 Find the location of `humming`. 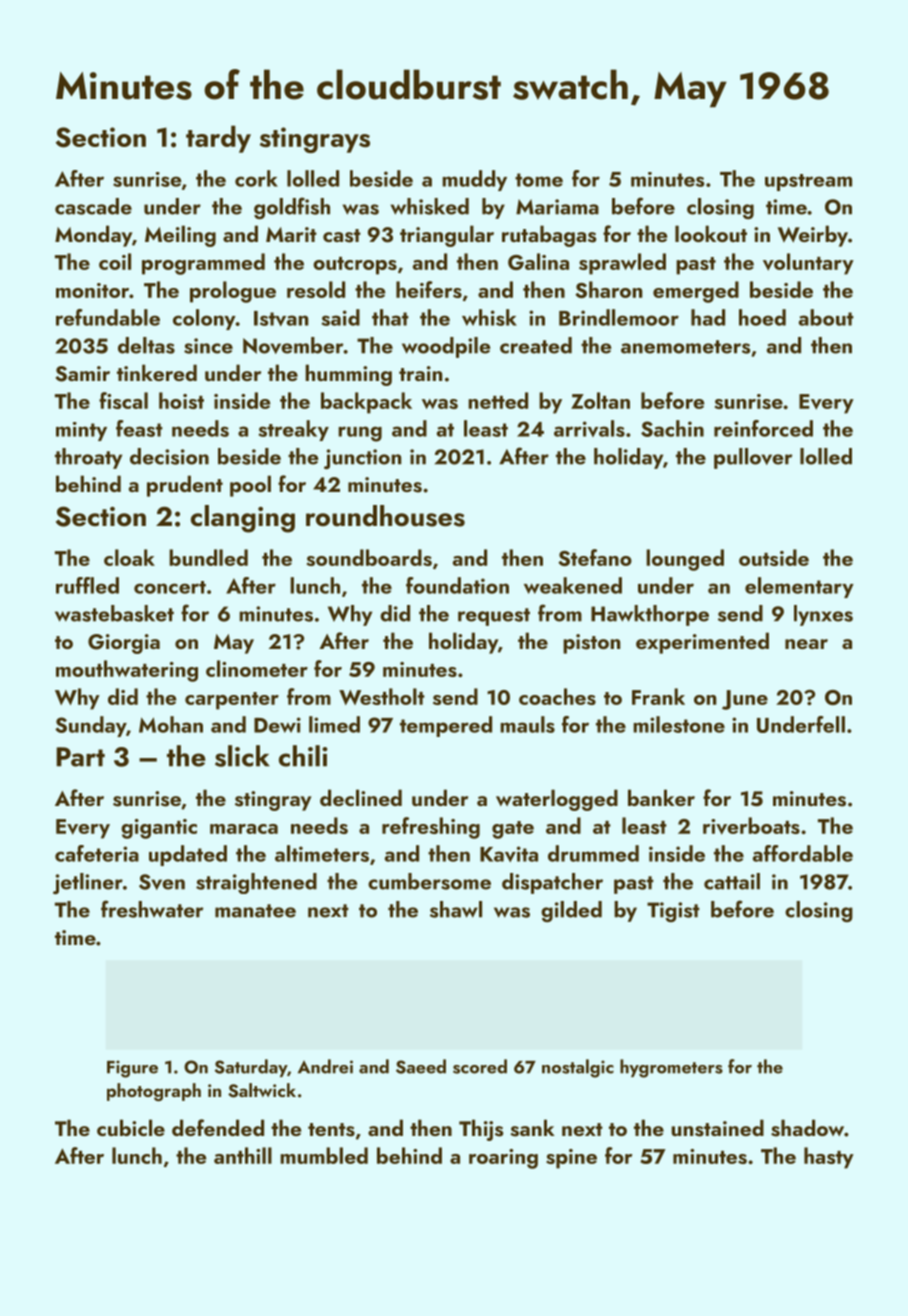

humming is located at coordinates (348, 375).
